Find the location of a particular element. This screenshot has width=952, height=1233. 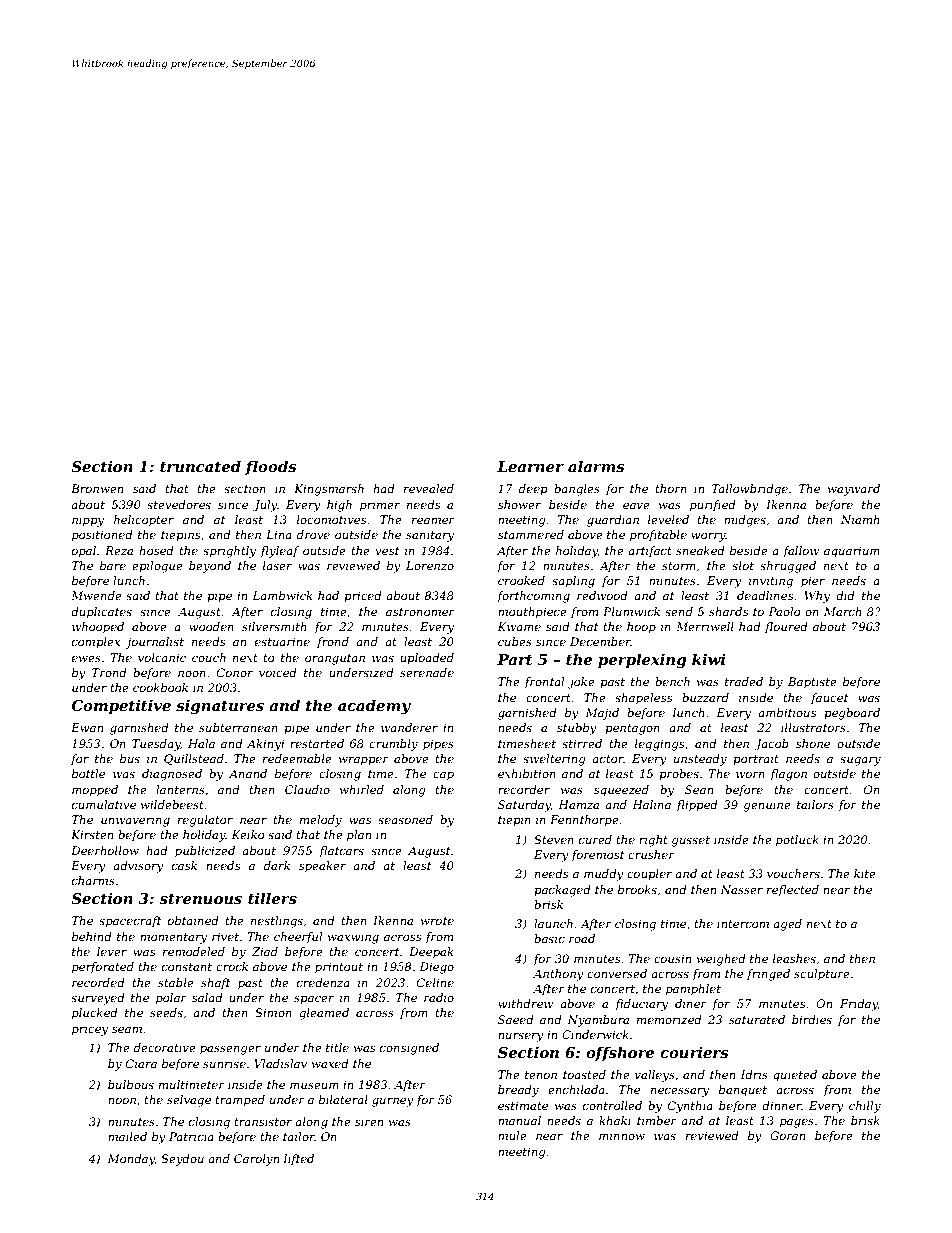

stammered is located at coordinates (531, 534).
